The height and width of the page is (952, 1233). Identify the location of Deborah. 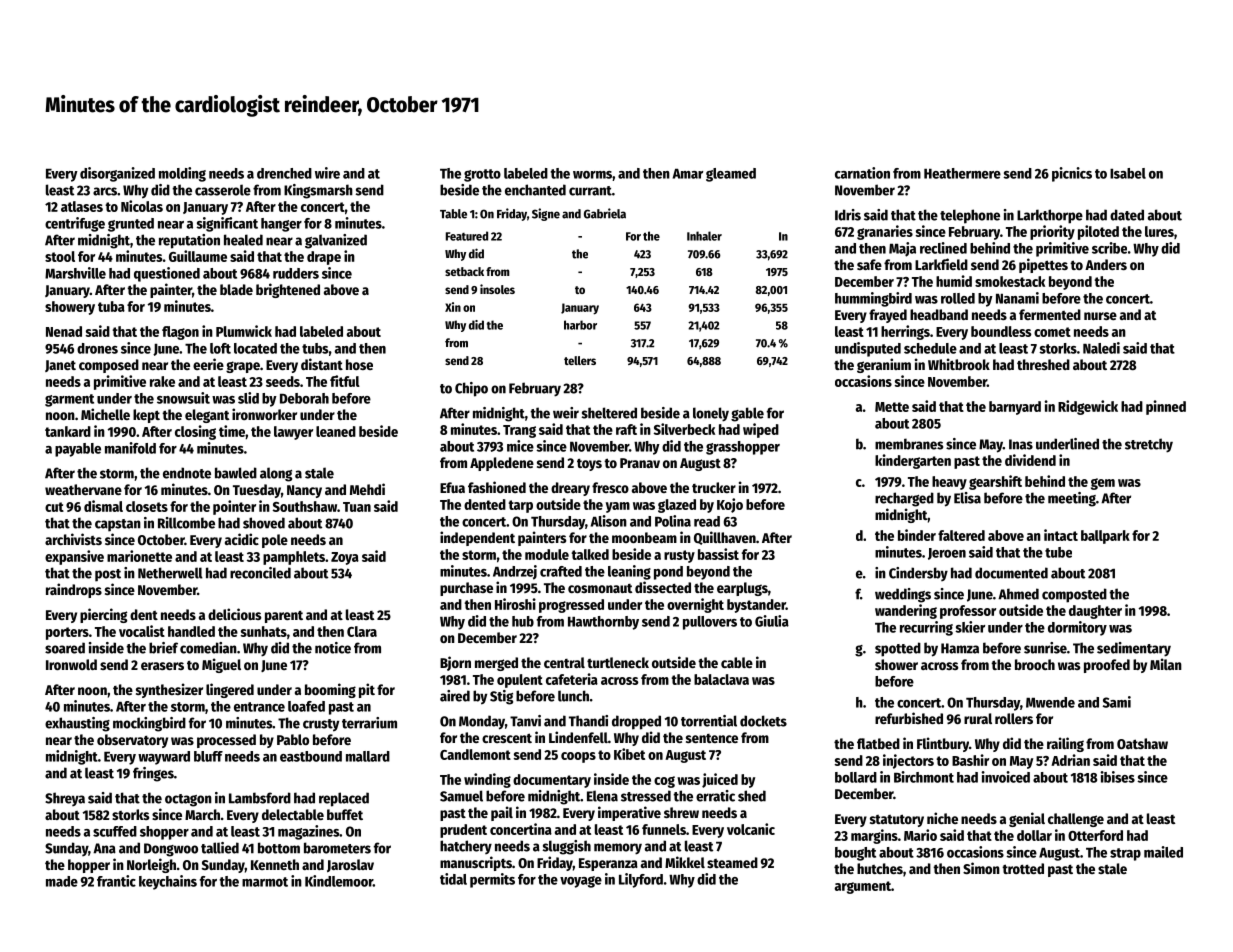
(304, 398).
